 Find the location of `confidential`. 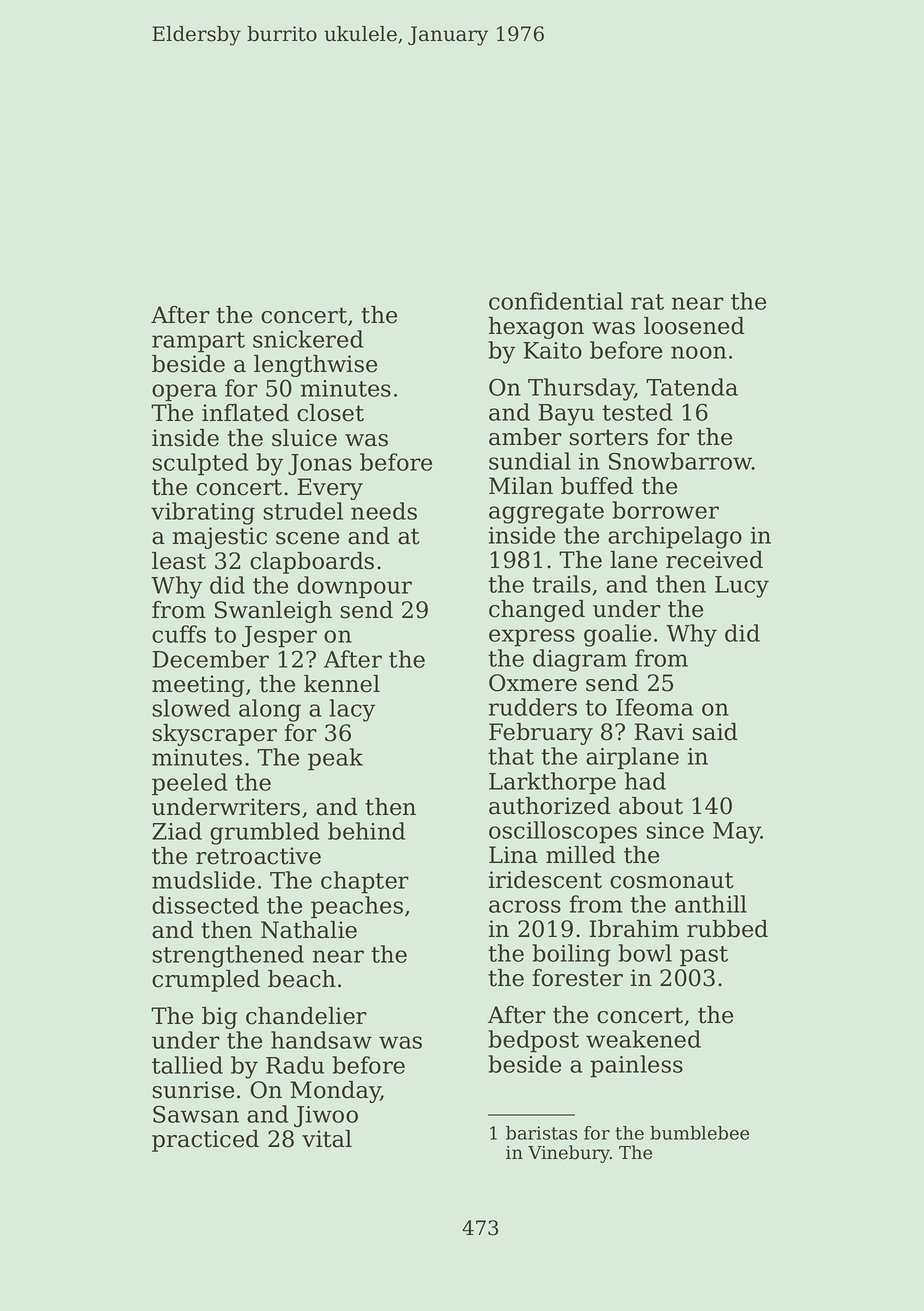

confidential is located at coordinates (556, 301).
